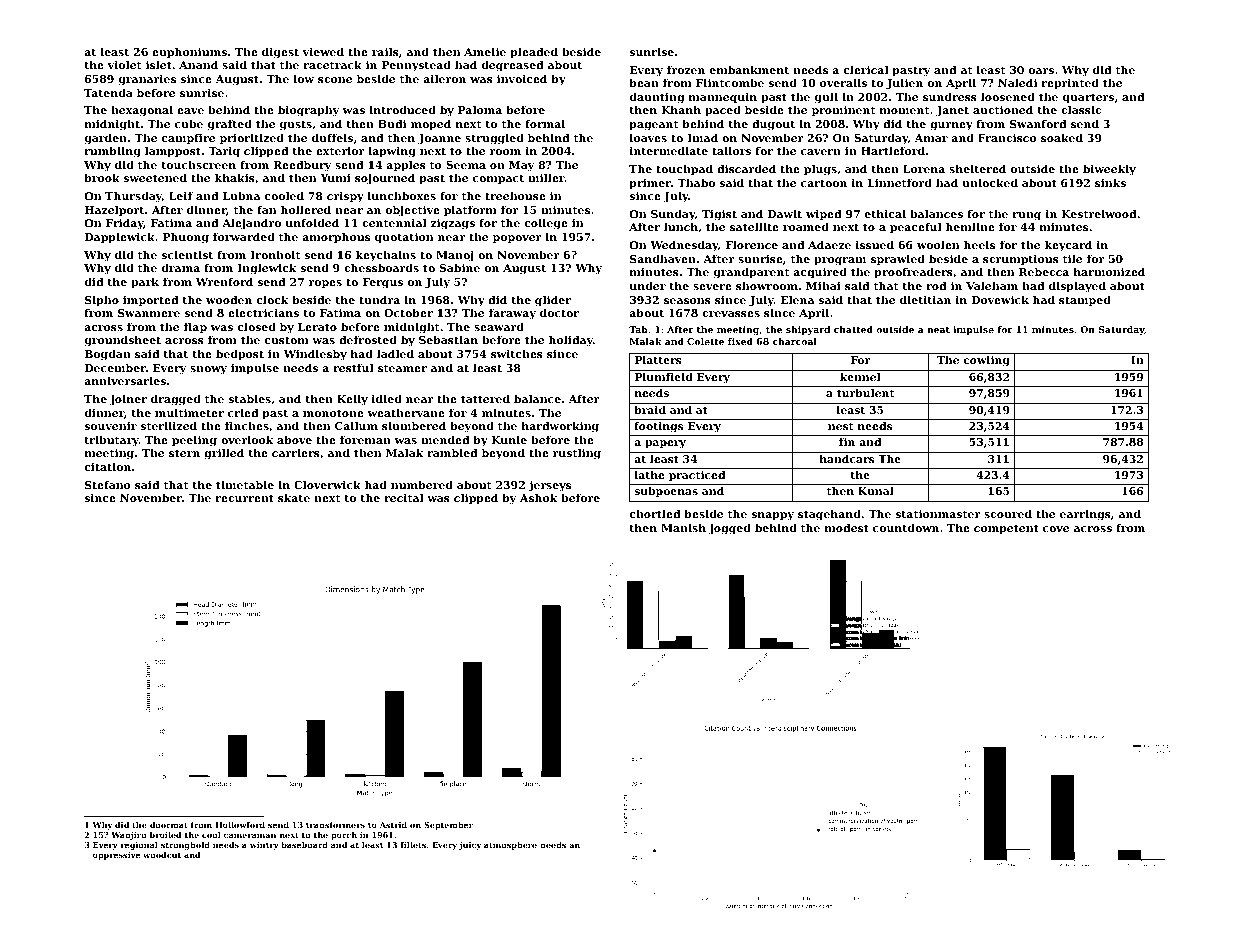 This screenshot has height=952, width=1233. I want to click on pleaded, so click(534, 53).
